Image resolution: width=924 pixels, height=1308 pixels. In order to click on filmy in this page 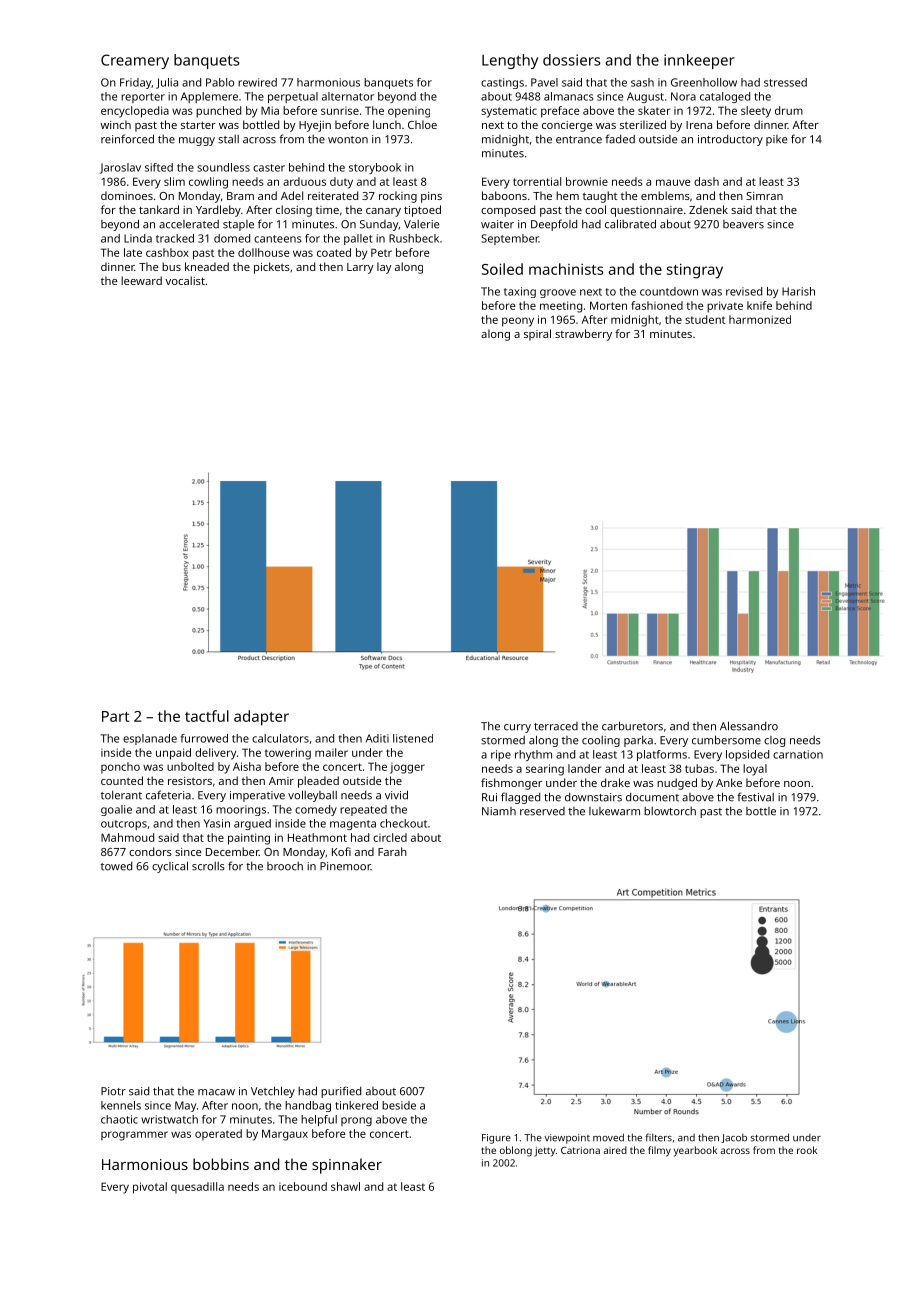, I will do `click(659, 1151)`.
